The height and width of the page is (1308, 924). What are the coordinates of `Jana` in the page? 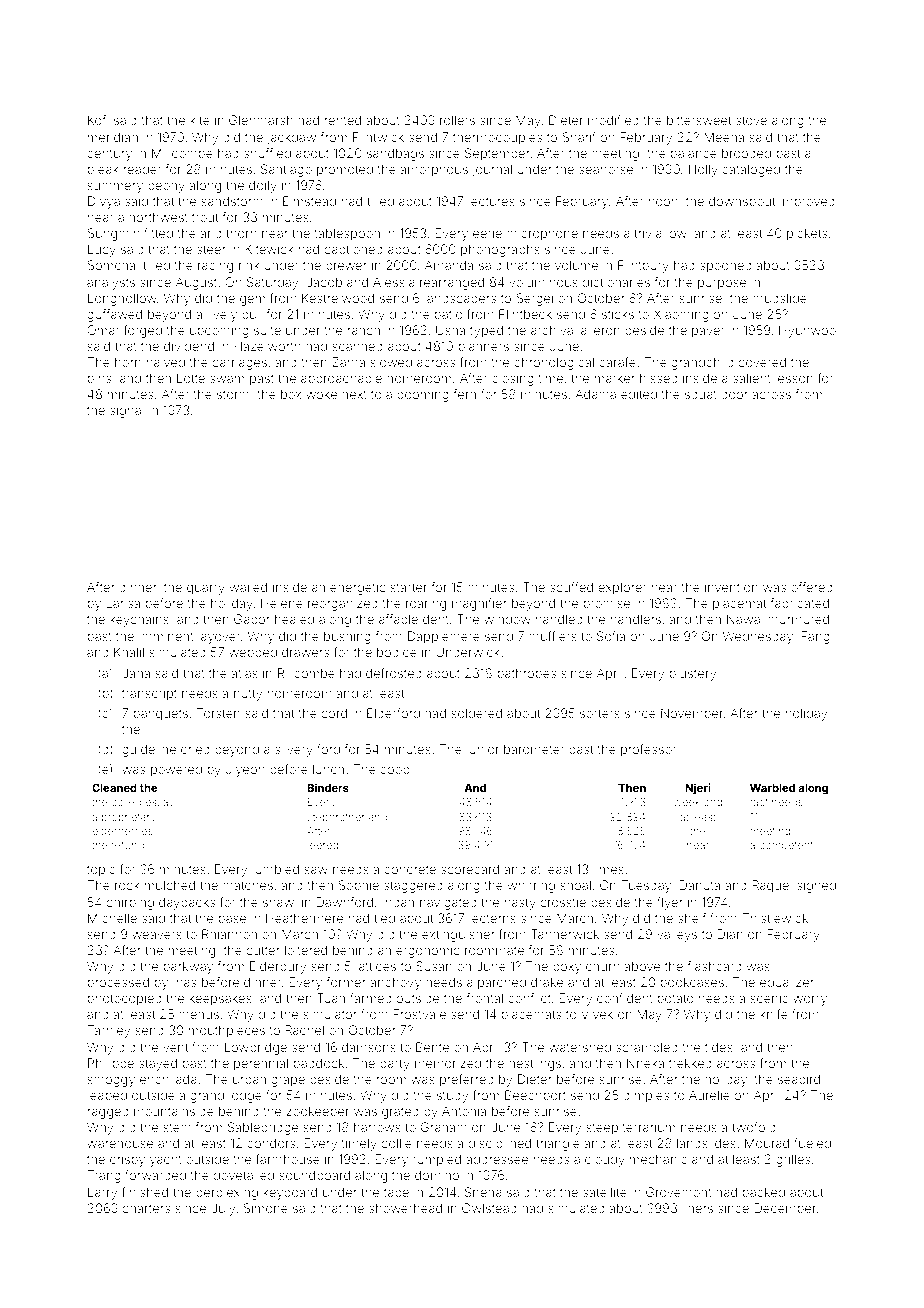 It's located at (136, 673).
